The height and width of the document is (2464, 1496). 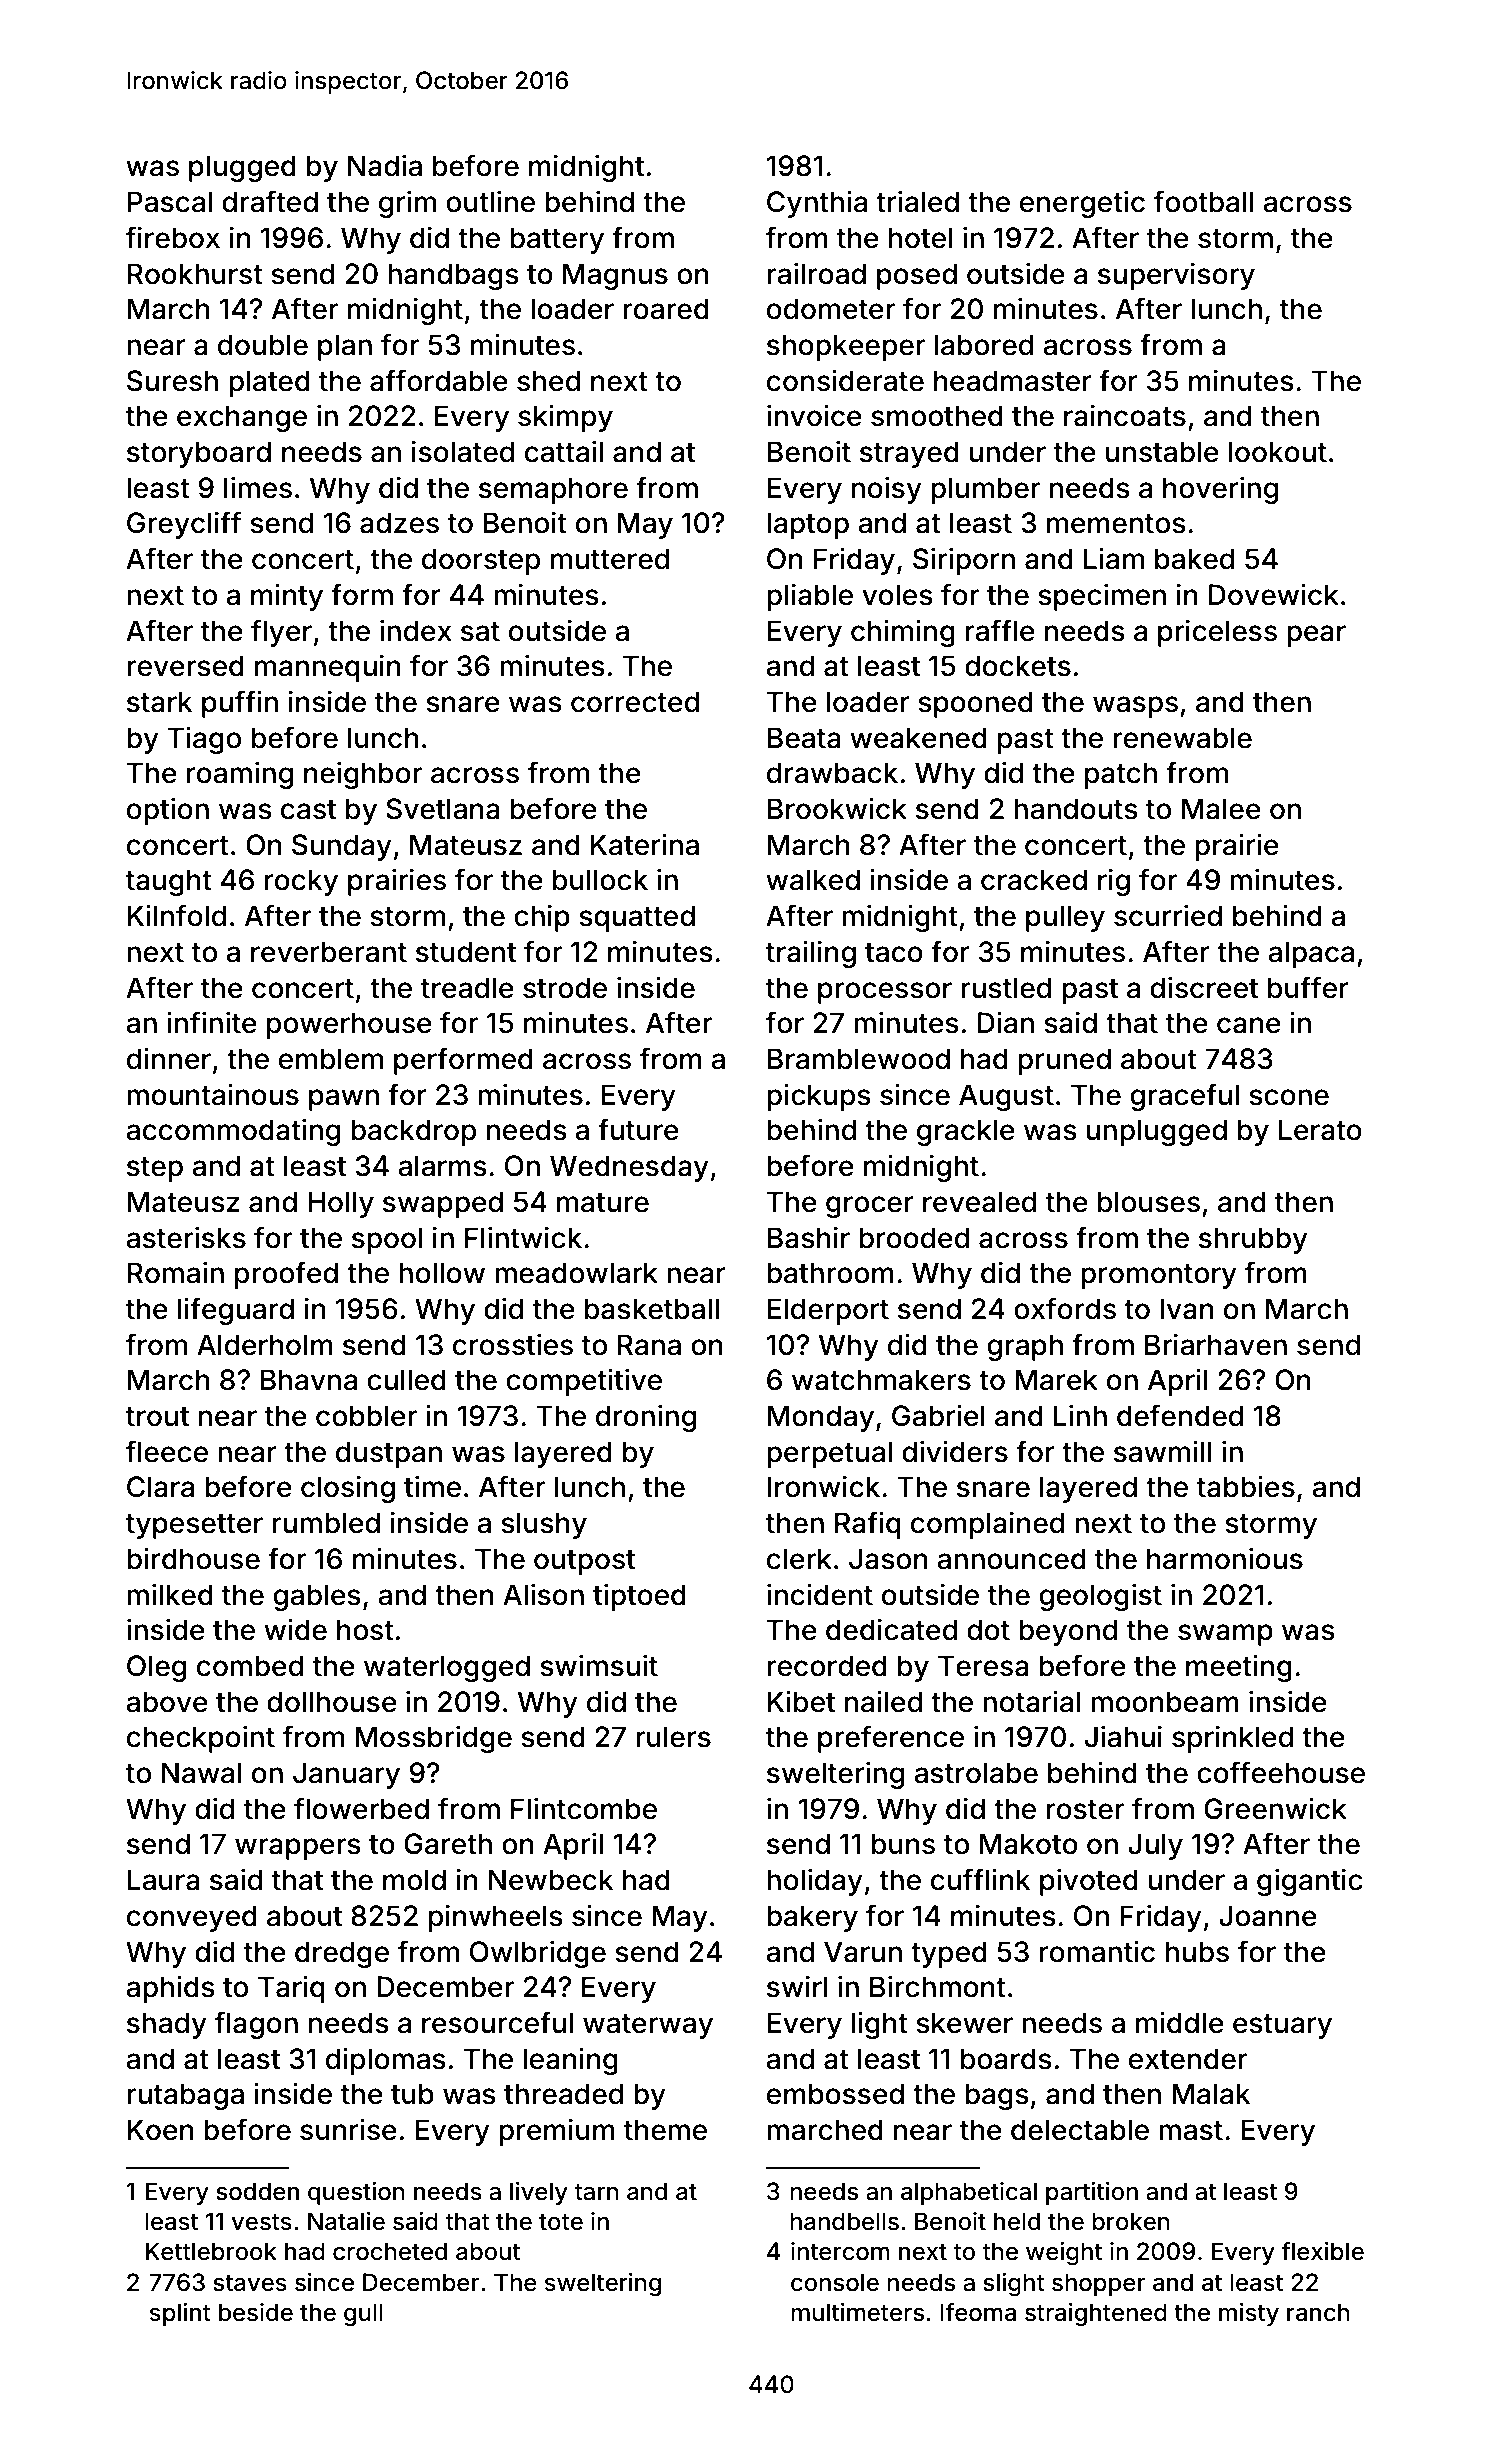 What do you see at coordinates (1239, 1668) in the document?
I see `meeting` at bounding box center [1239, 1668].
